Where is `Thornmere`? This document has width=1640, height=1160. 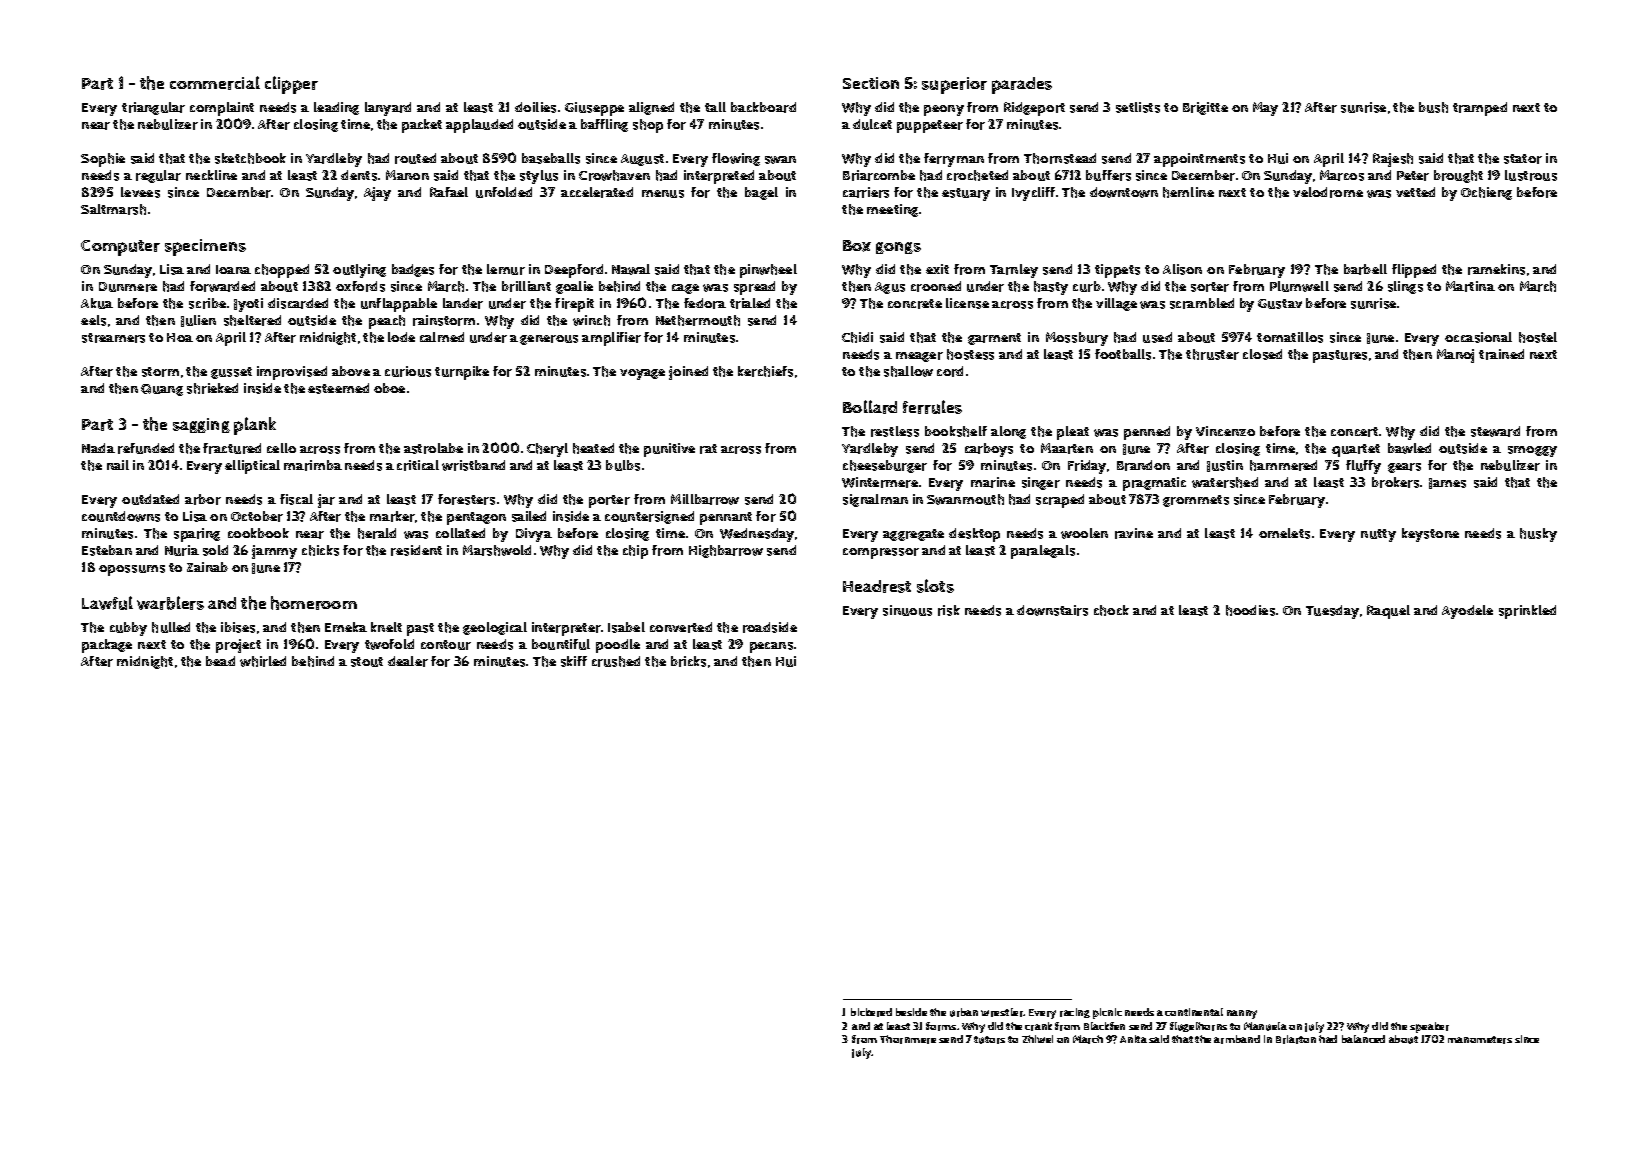 Thornmere is located at coordinates (908, 1039).
